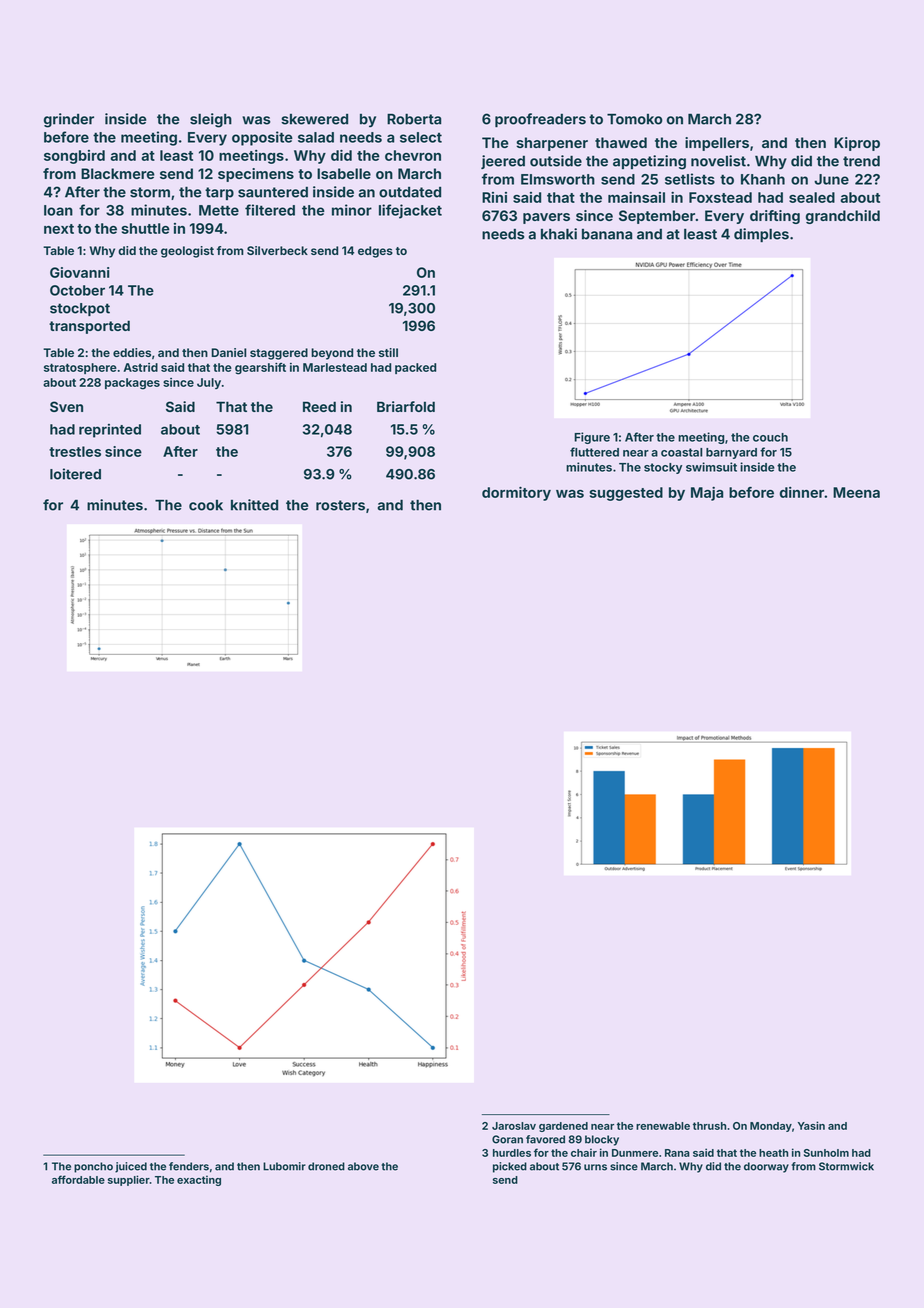  I want to click on cook, so click(206, 505).
